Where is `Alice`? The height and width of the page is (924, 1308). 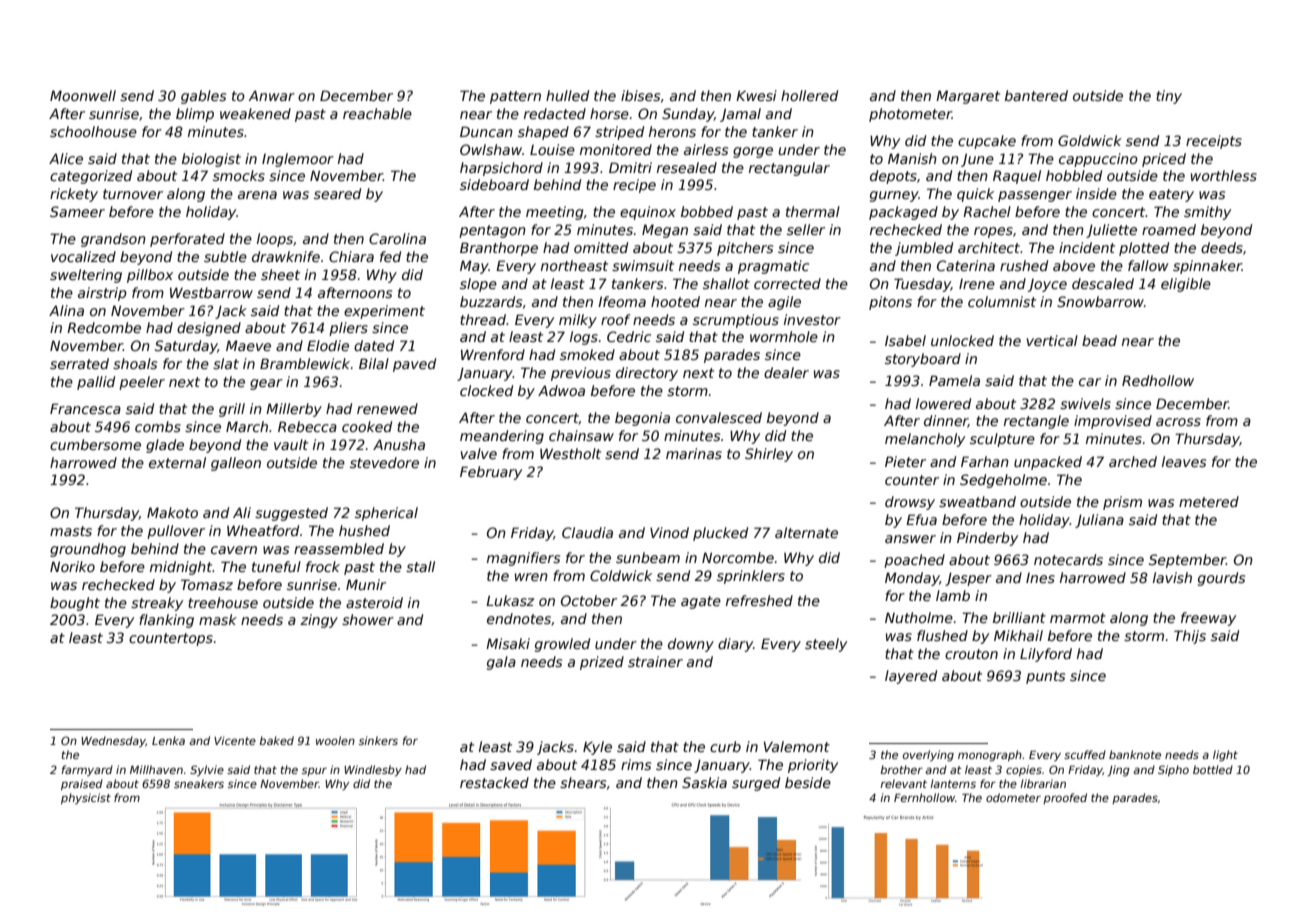
Alice is located at coordinates (66, 158).
